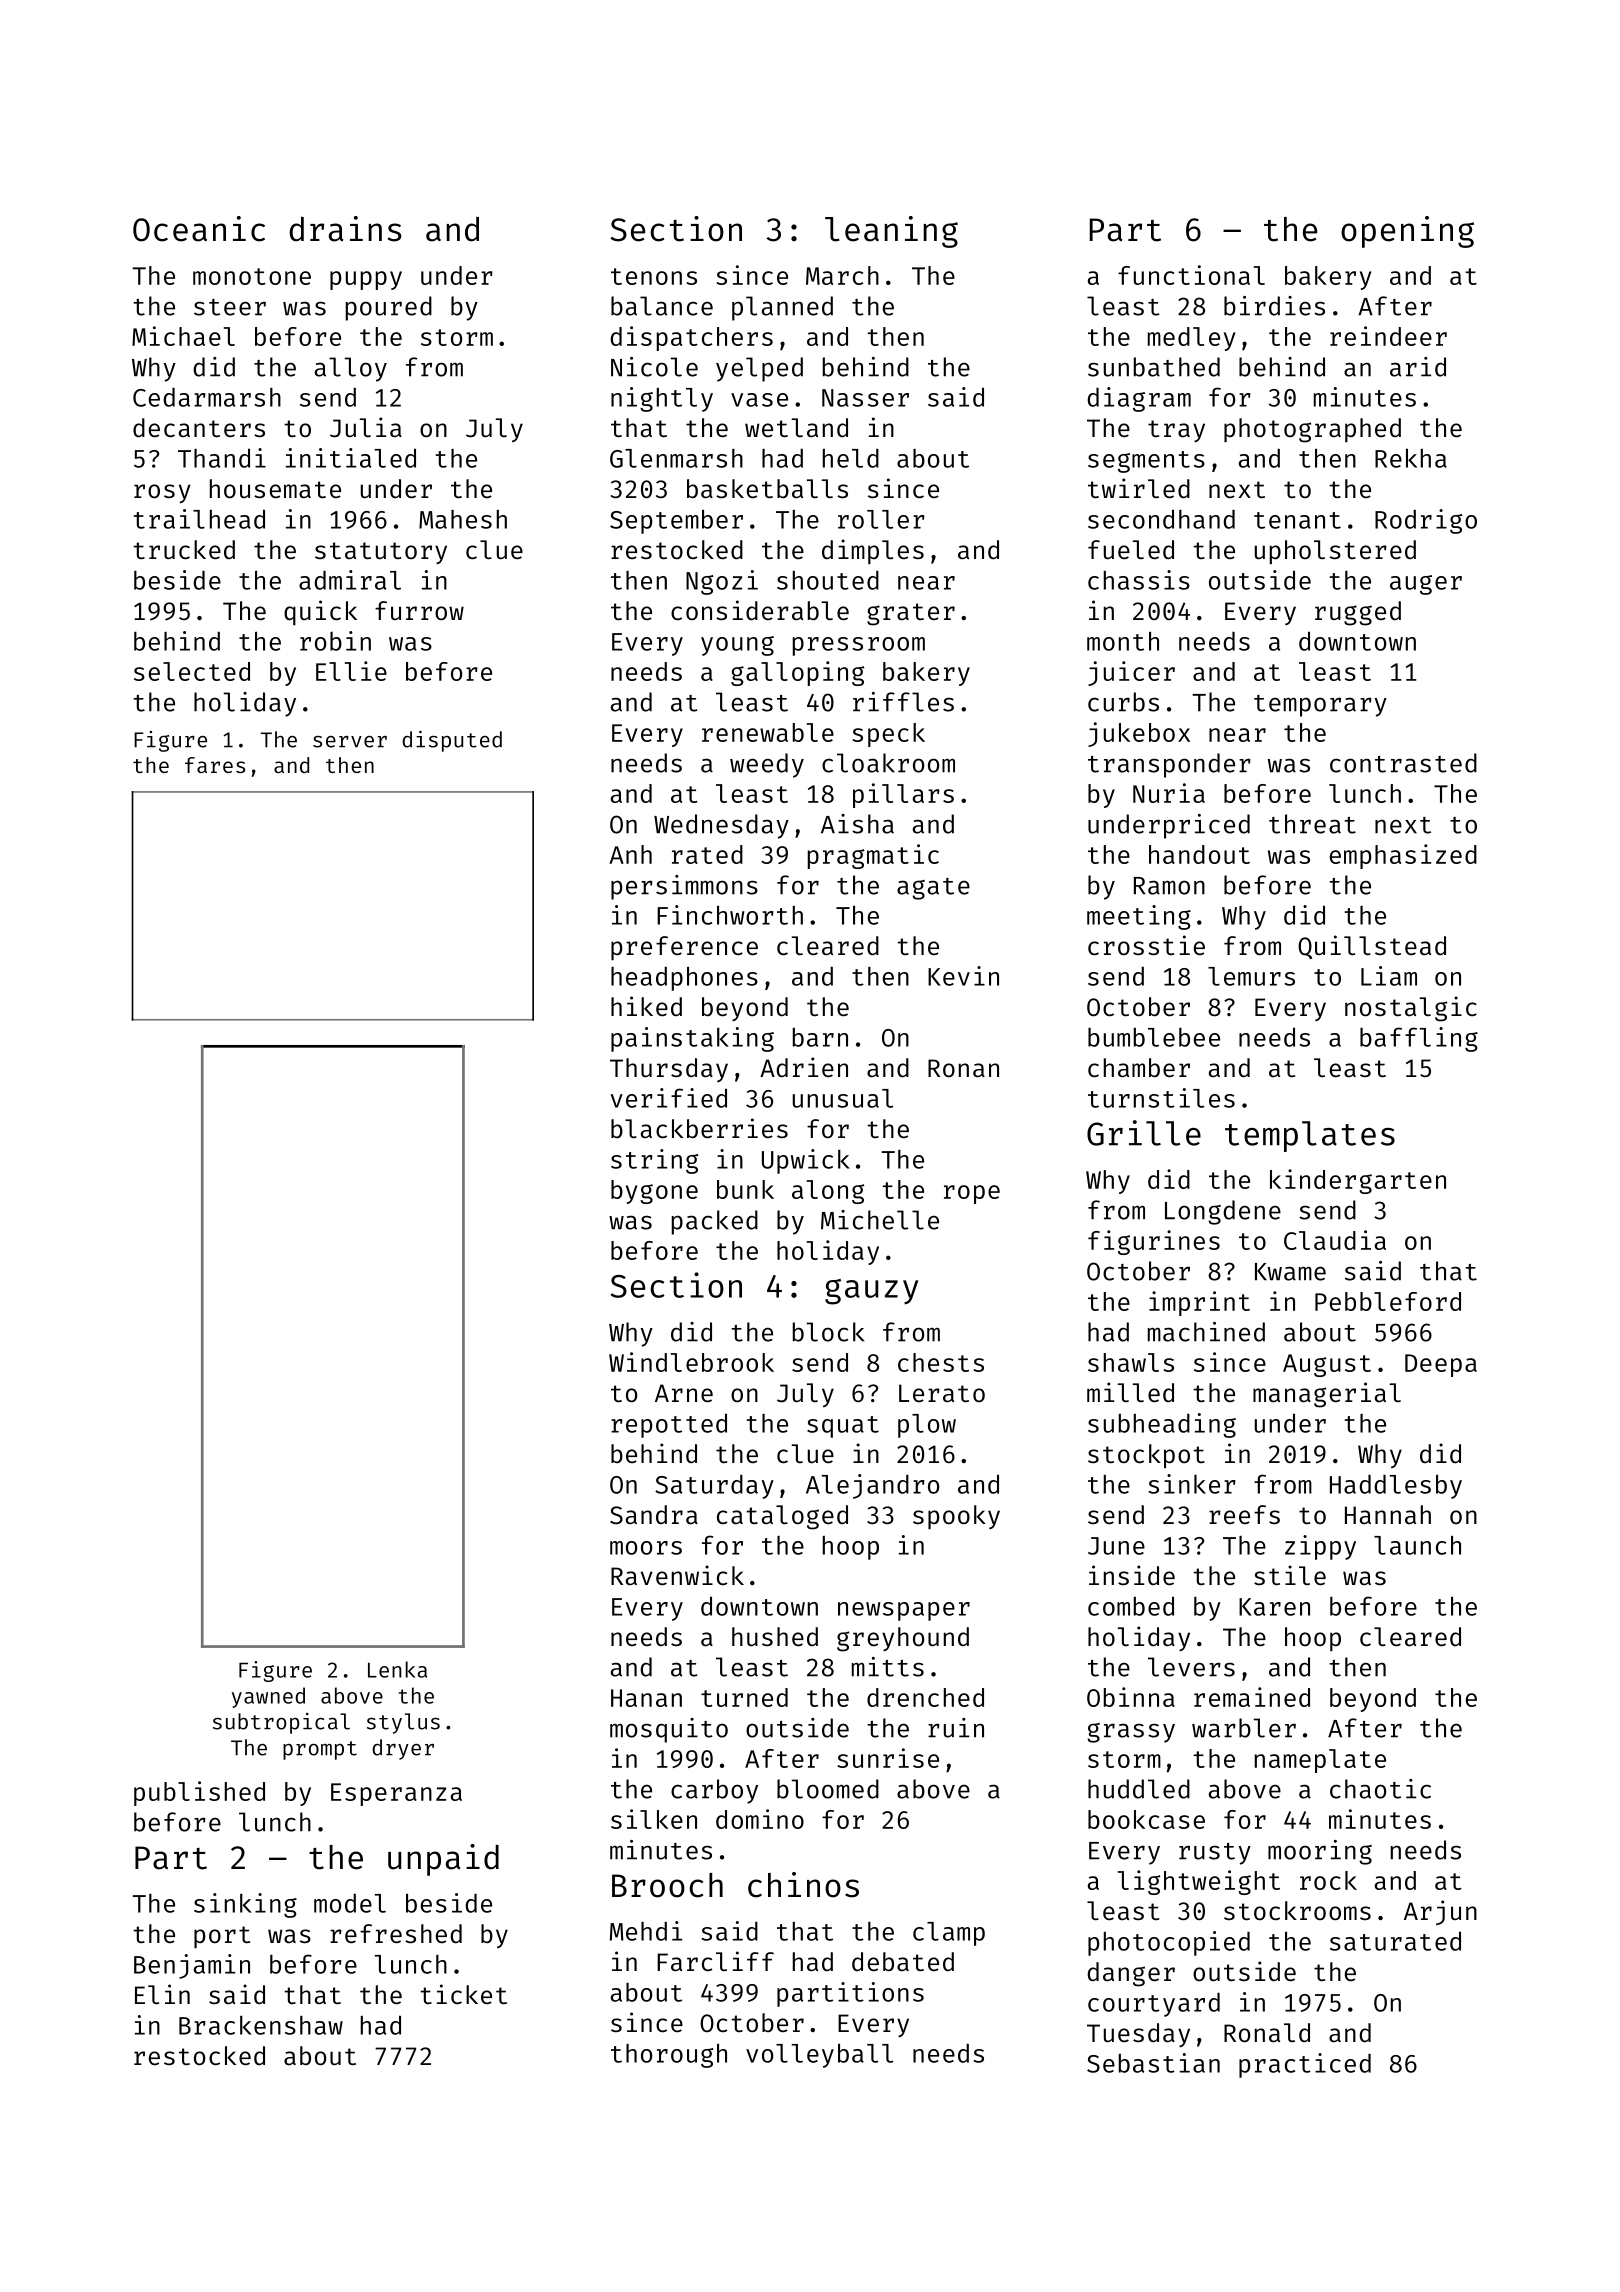 This document has height=2292, width=1620. What do you see at coordinates (669, 2056) in the document?
I see `thorough` at bounding box center [669, 2056].
